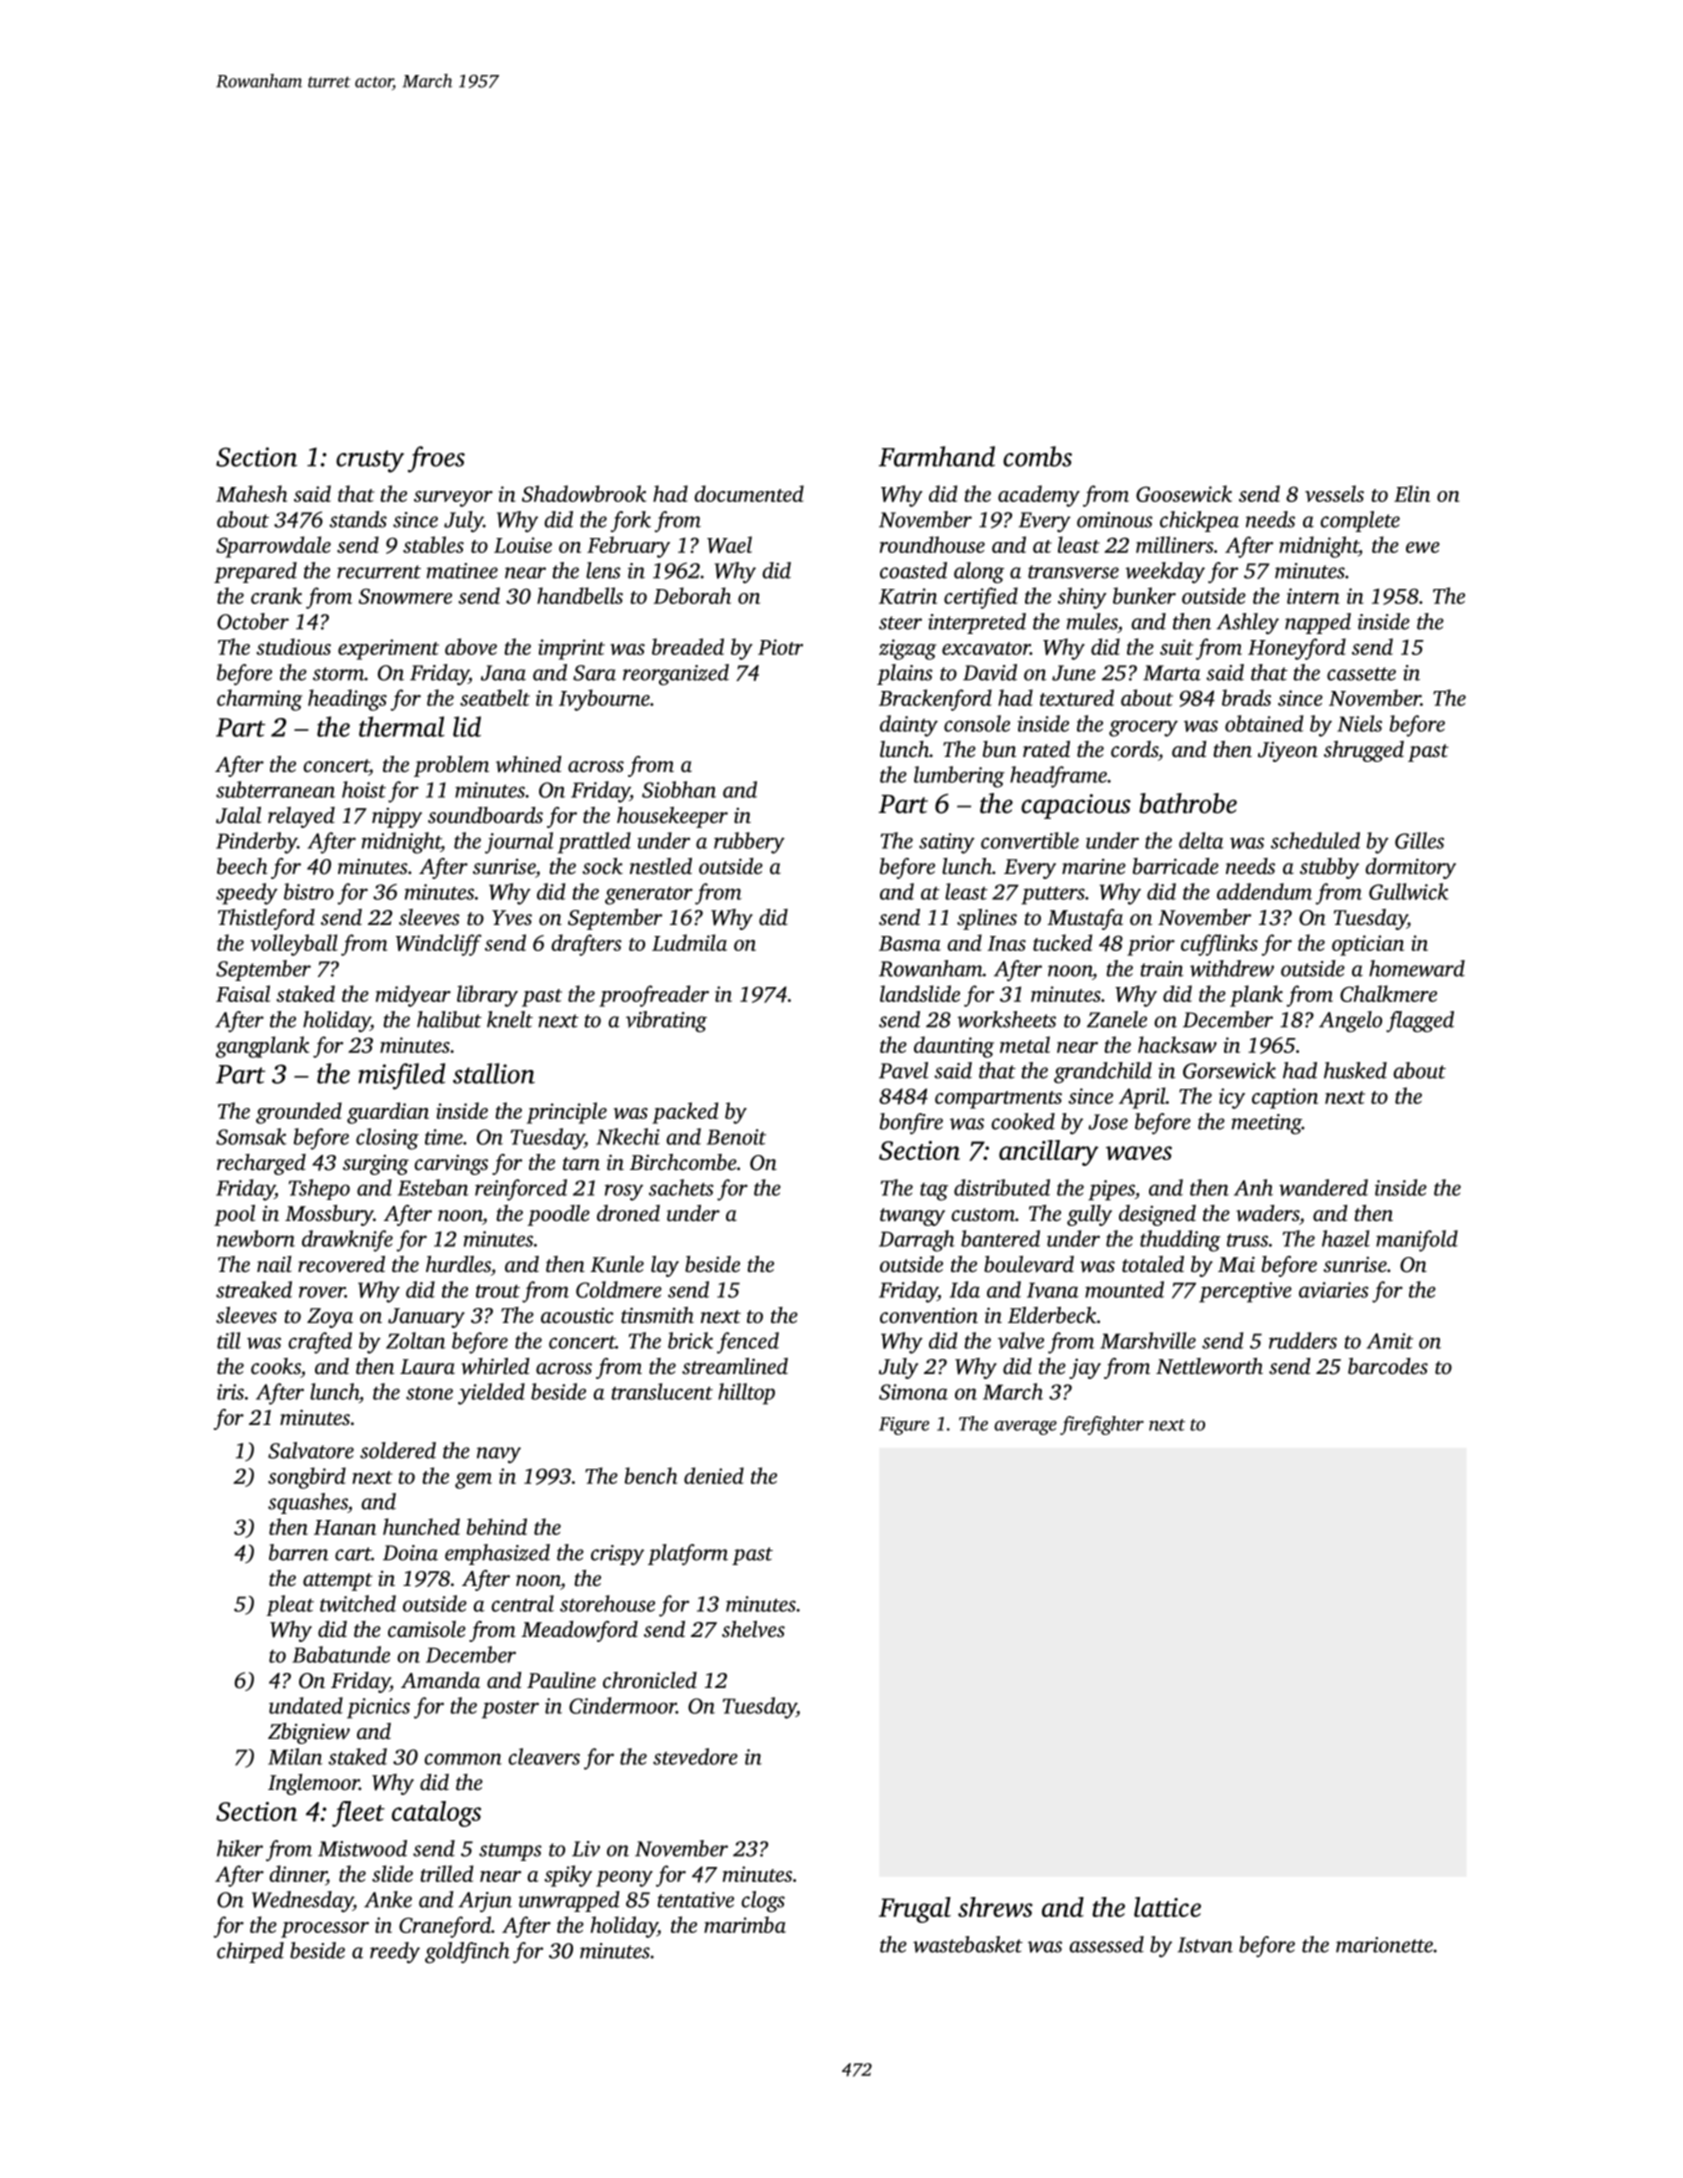 Image resolution: width=1683 pixels, height=2178 pixels. What do you see at coordinates (910, 943) in the screenshot?
I see `Basma` at bounding box center [910, 943].
